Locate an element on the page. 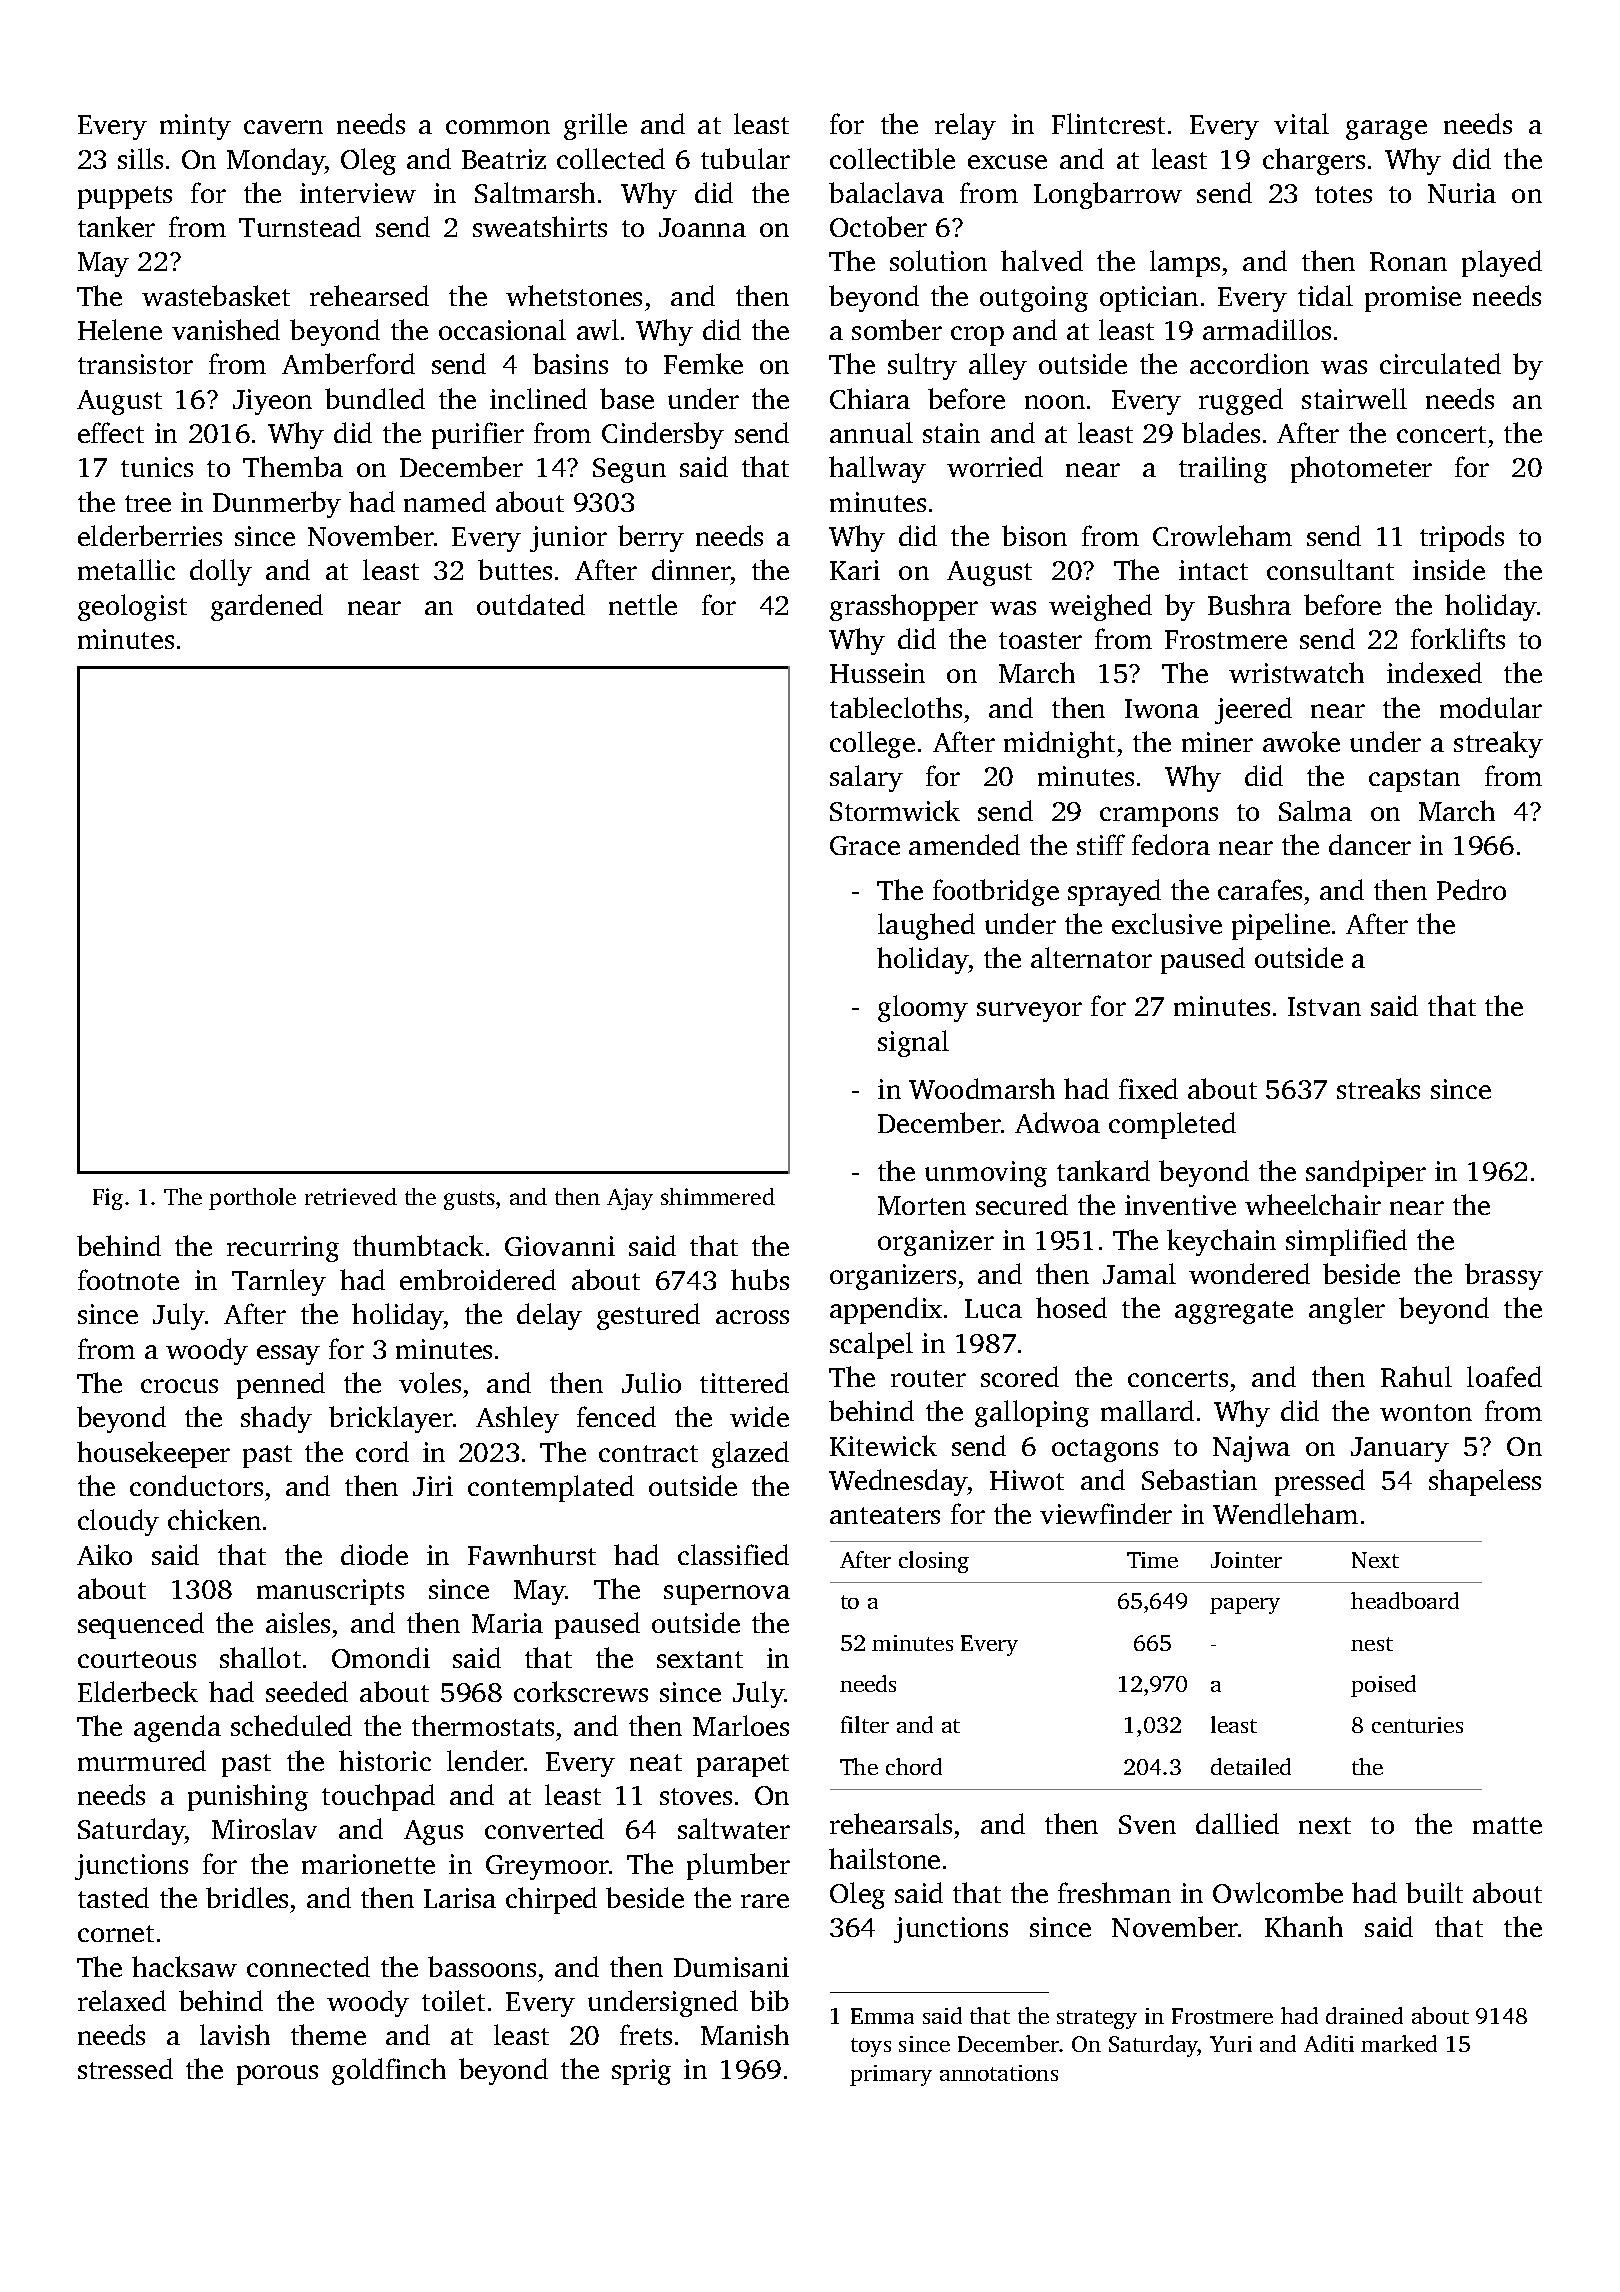 The image size is (1620, 2292). Joanna is located at coordinates (702, 227).
